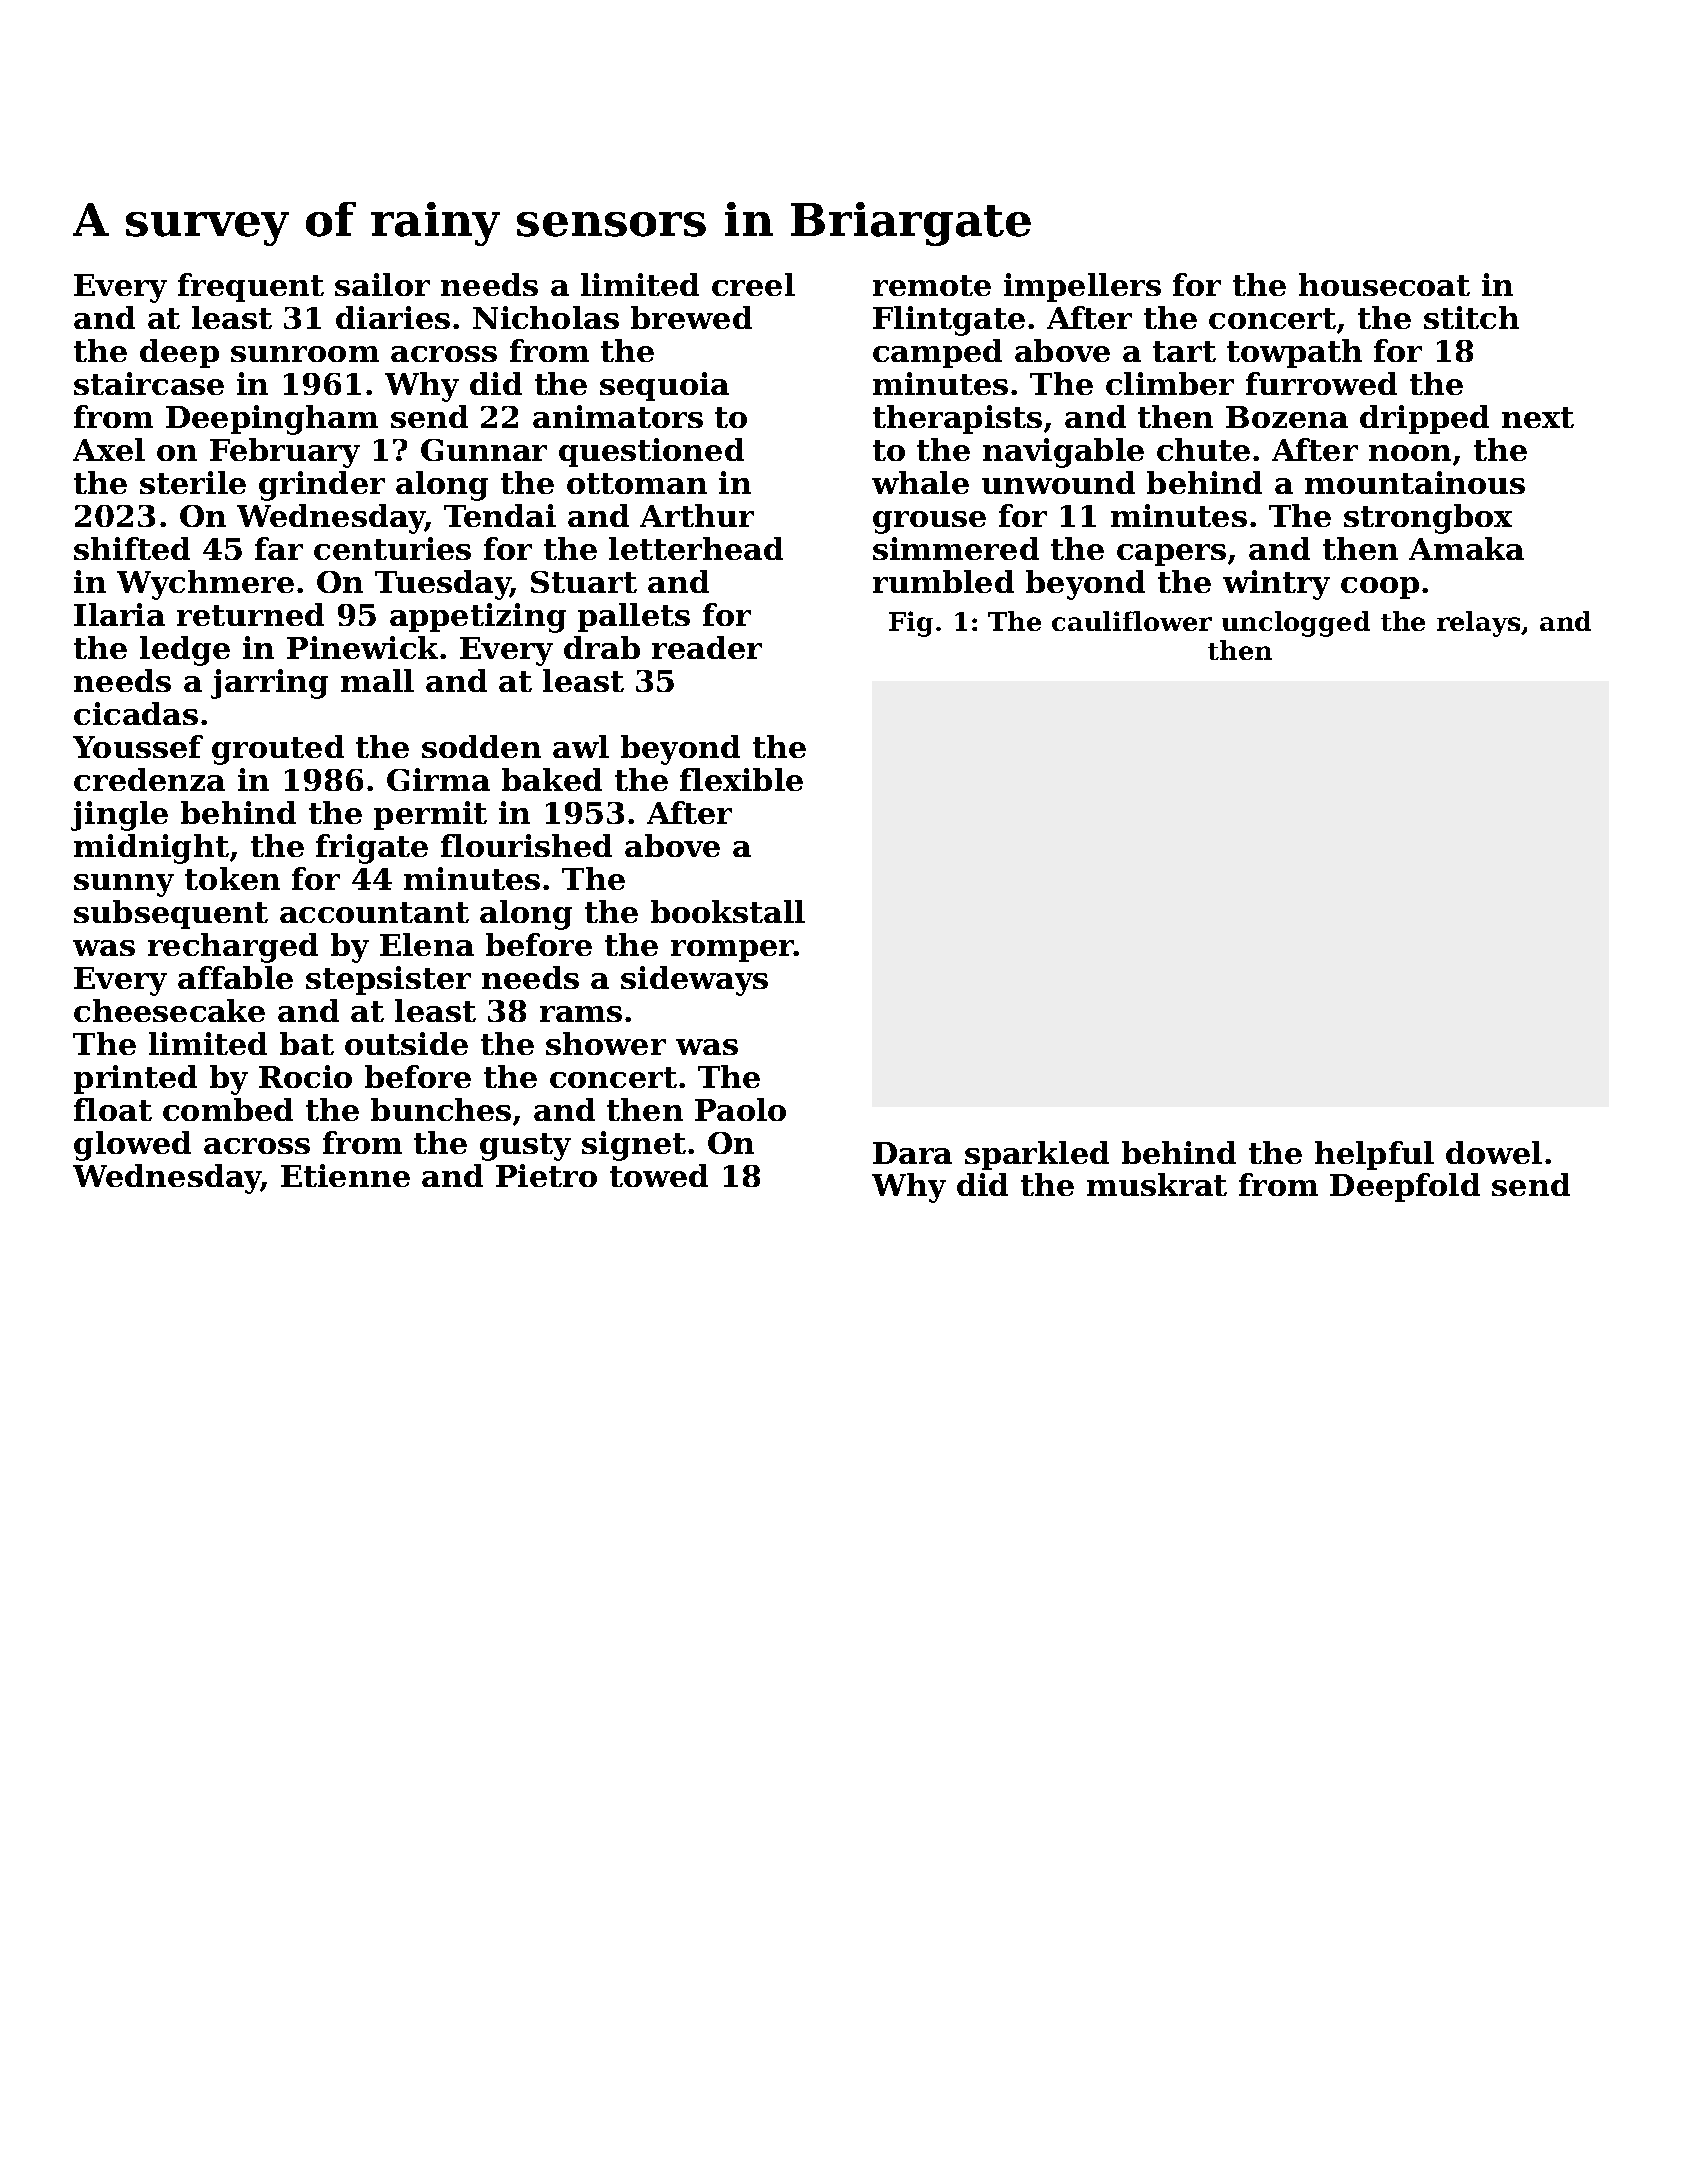  I want to click on Amaka, so click(1466, 548).
